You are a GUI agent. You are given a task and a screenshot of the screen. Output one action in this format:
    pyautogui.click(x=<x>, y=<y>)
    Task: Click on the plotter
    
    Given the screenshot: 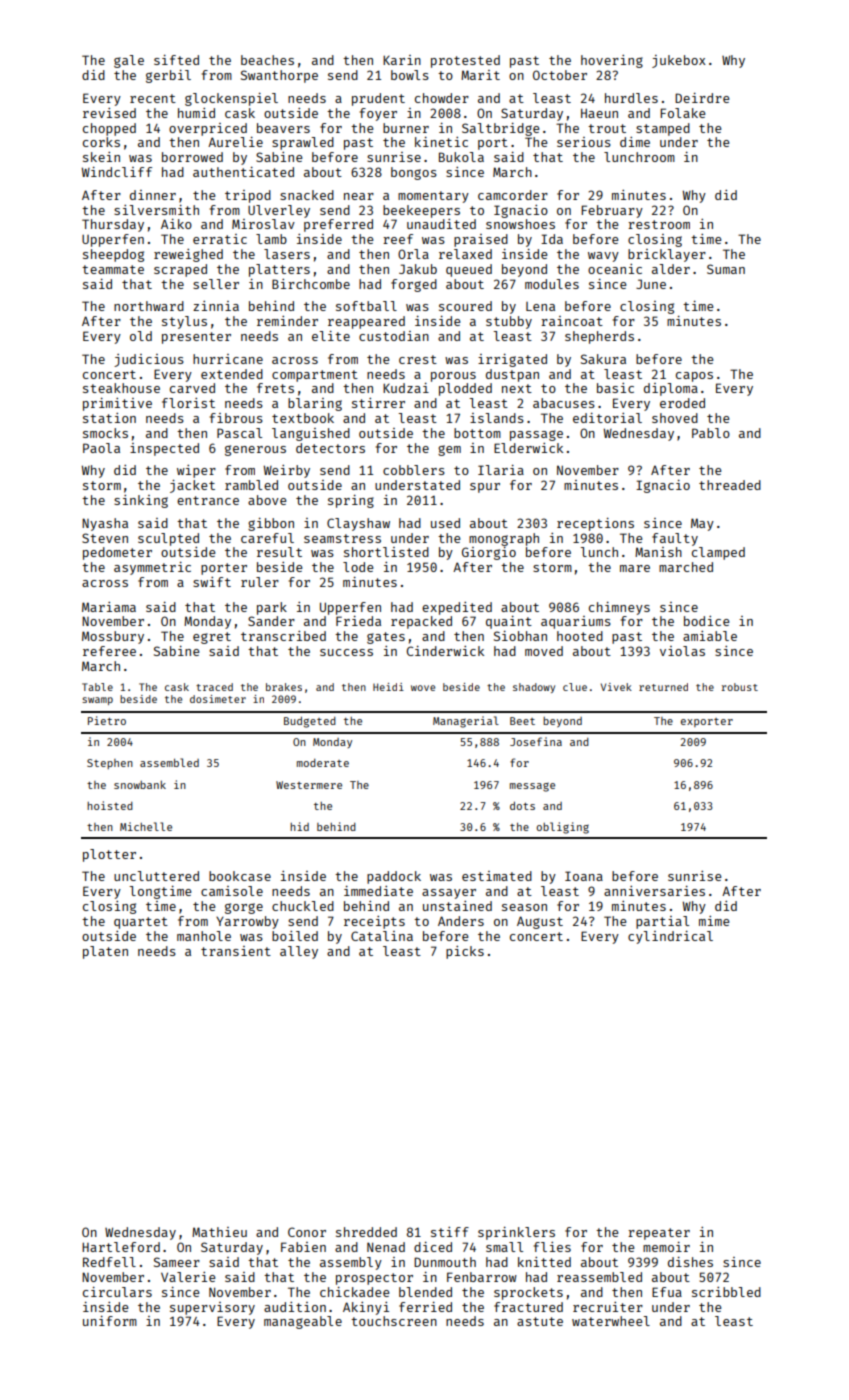 What is the action you would take?
    pyautogui.click(x=109, y=855)
